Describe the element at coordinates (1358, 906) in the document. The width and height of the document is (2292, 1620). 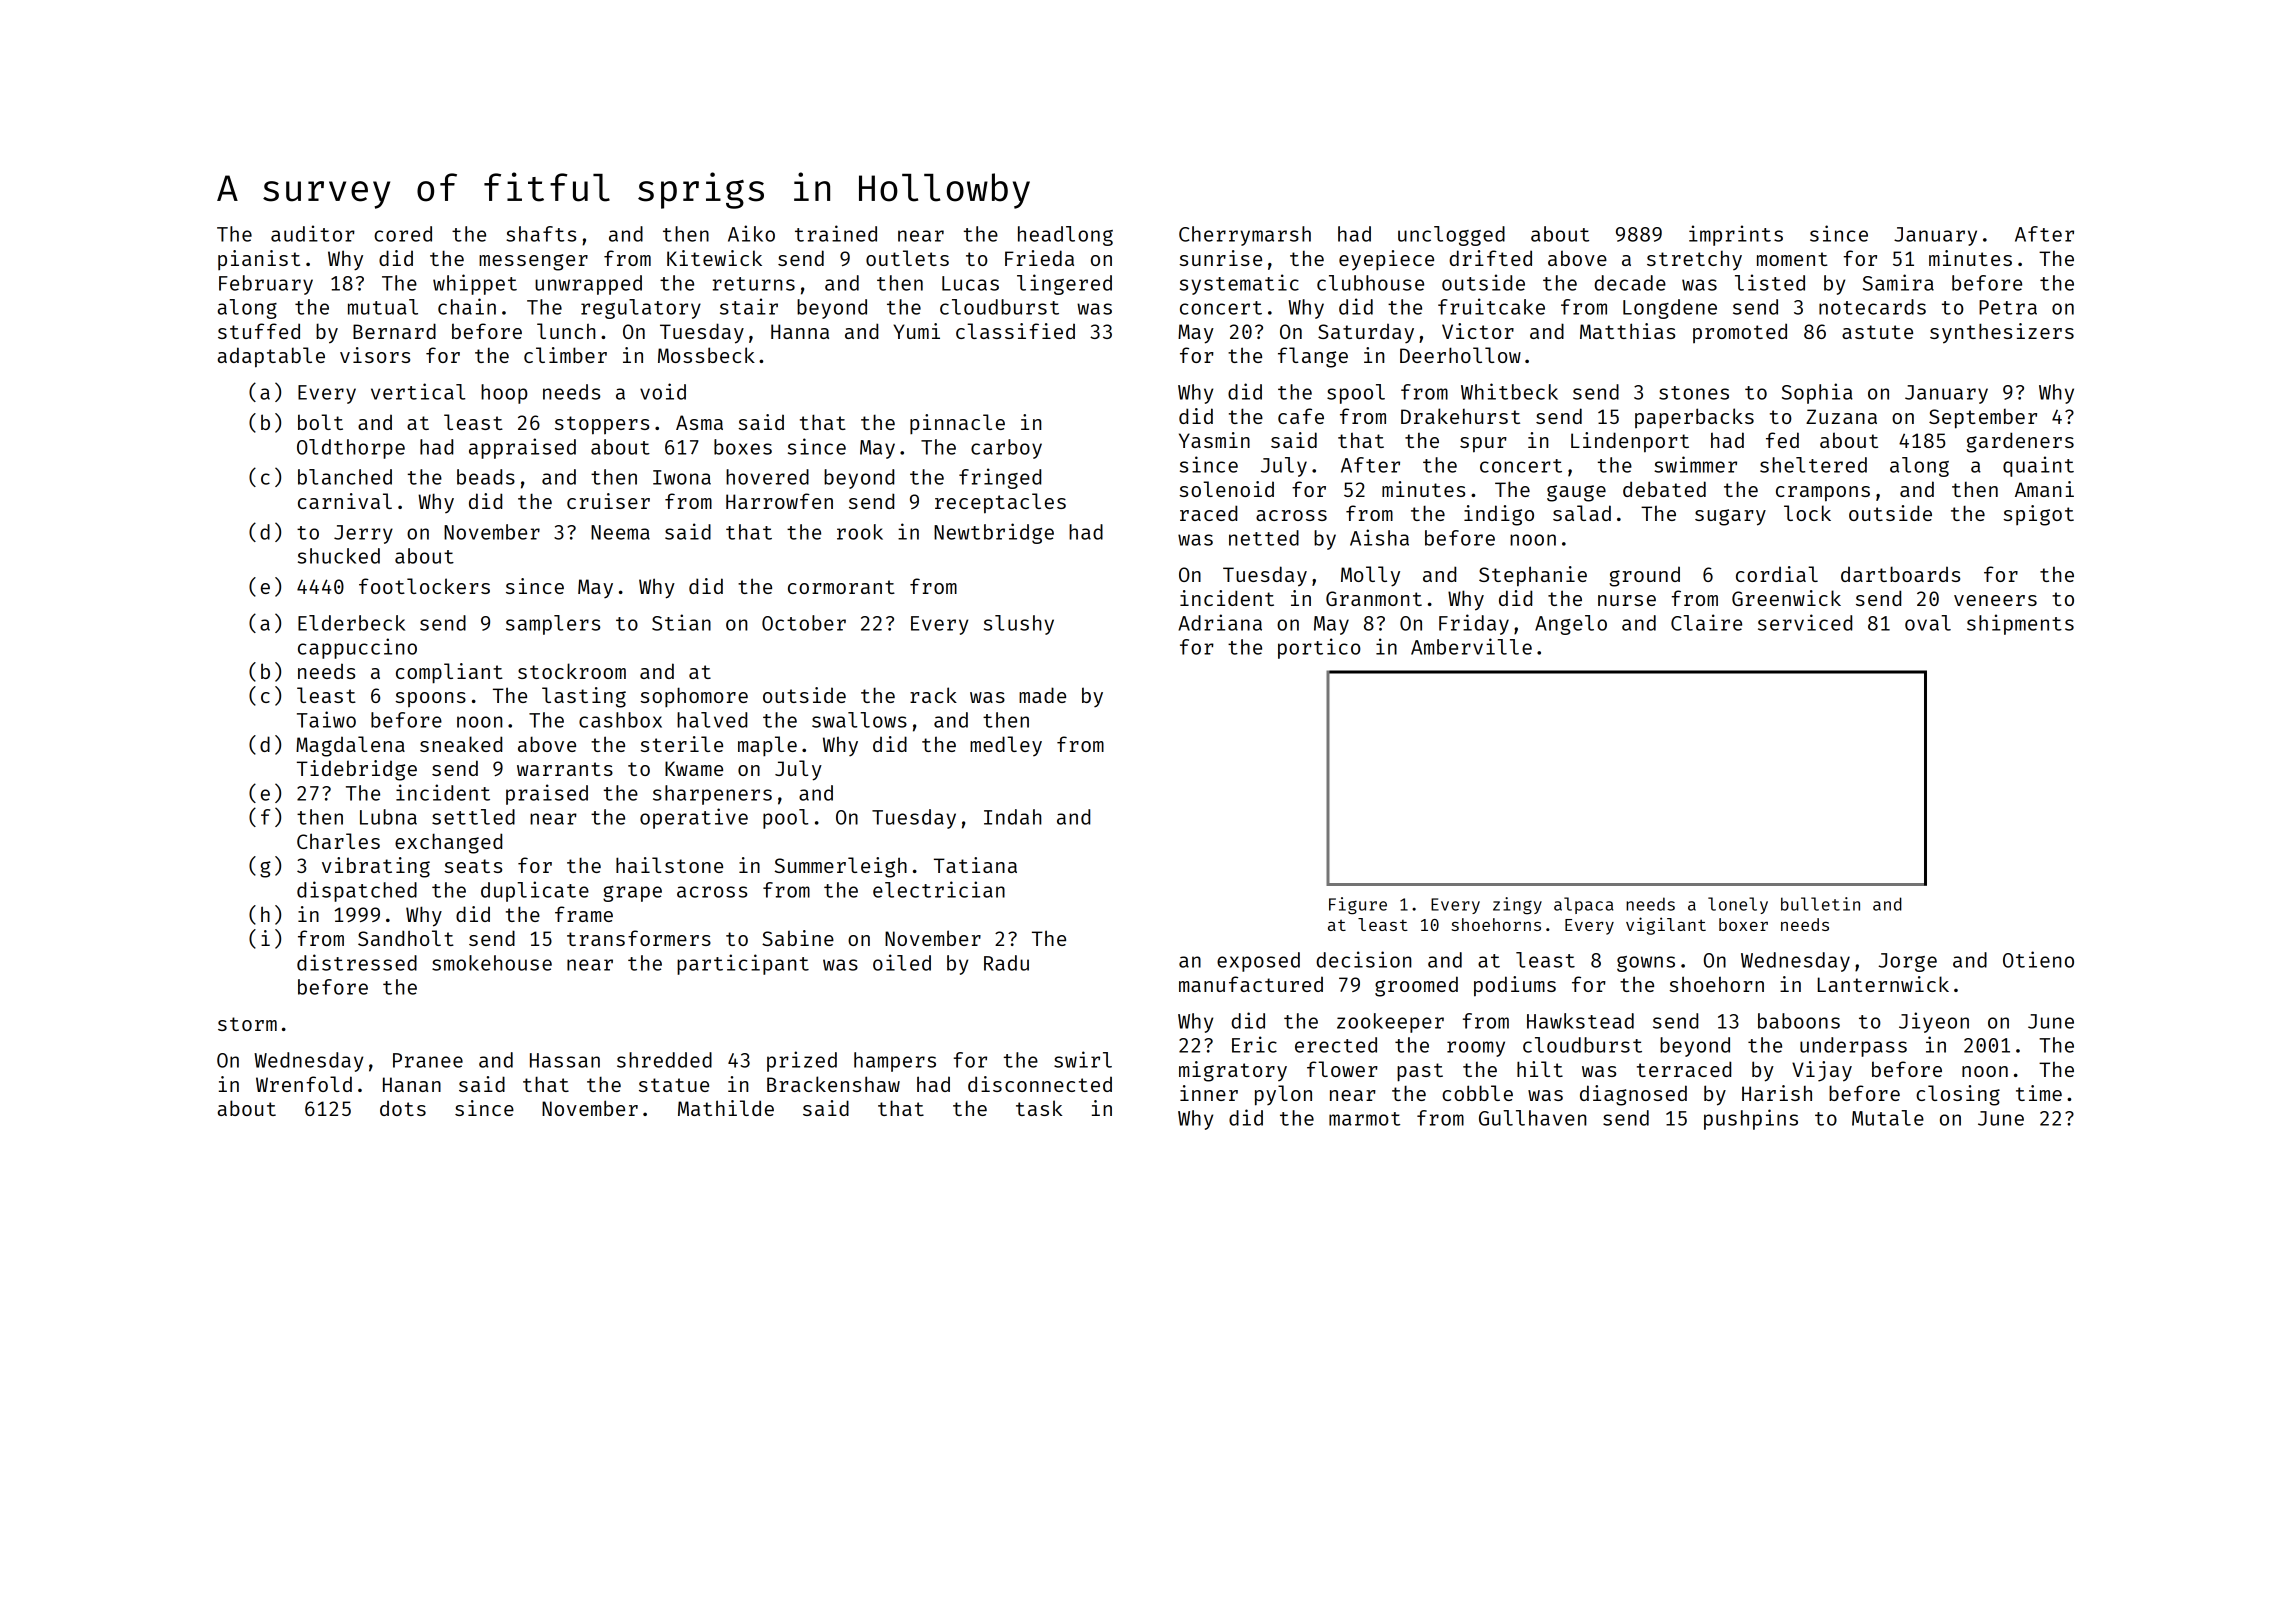
I see `Figure` at that location.
